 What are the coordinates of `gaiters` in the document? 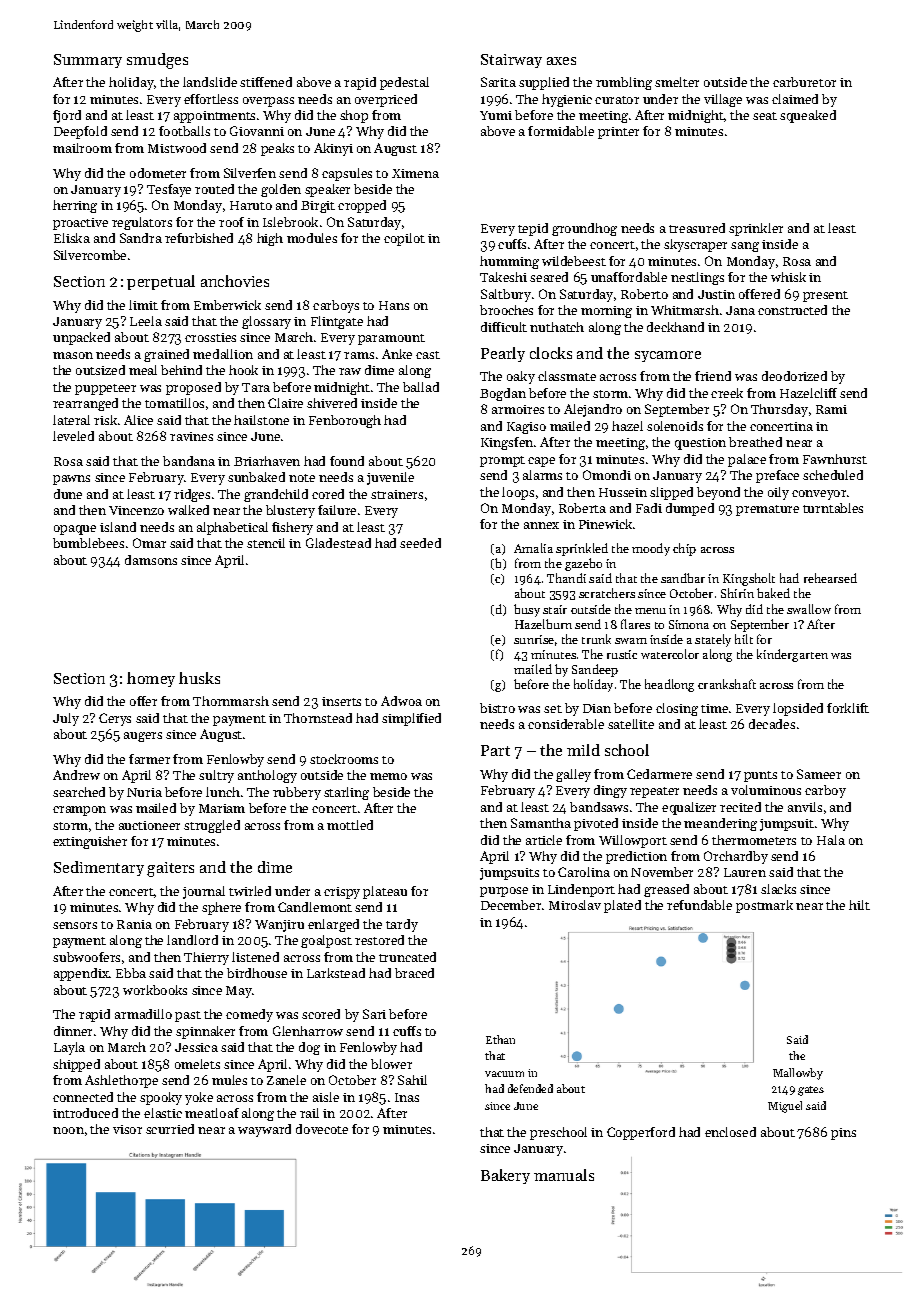 It's located at (170, 869).
